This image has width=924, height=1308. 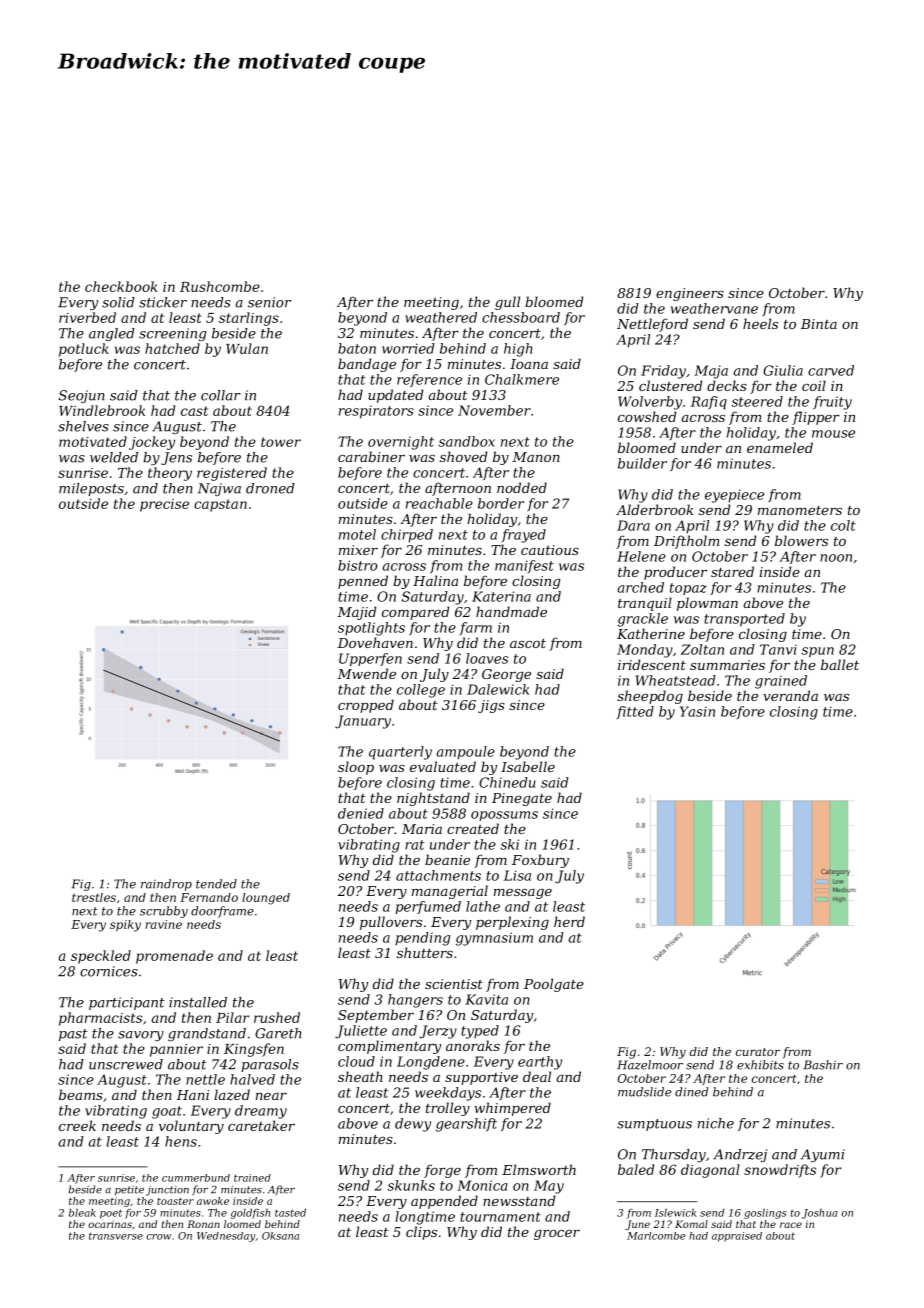 What do you see at coordinates (840, 664) in the image?
I see `ballet` at bounding box center [840, 664].
